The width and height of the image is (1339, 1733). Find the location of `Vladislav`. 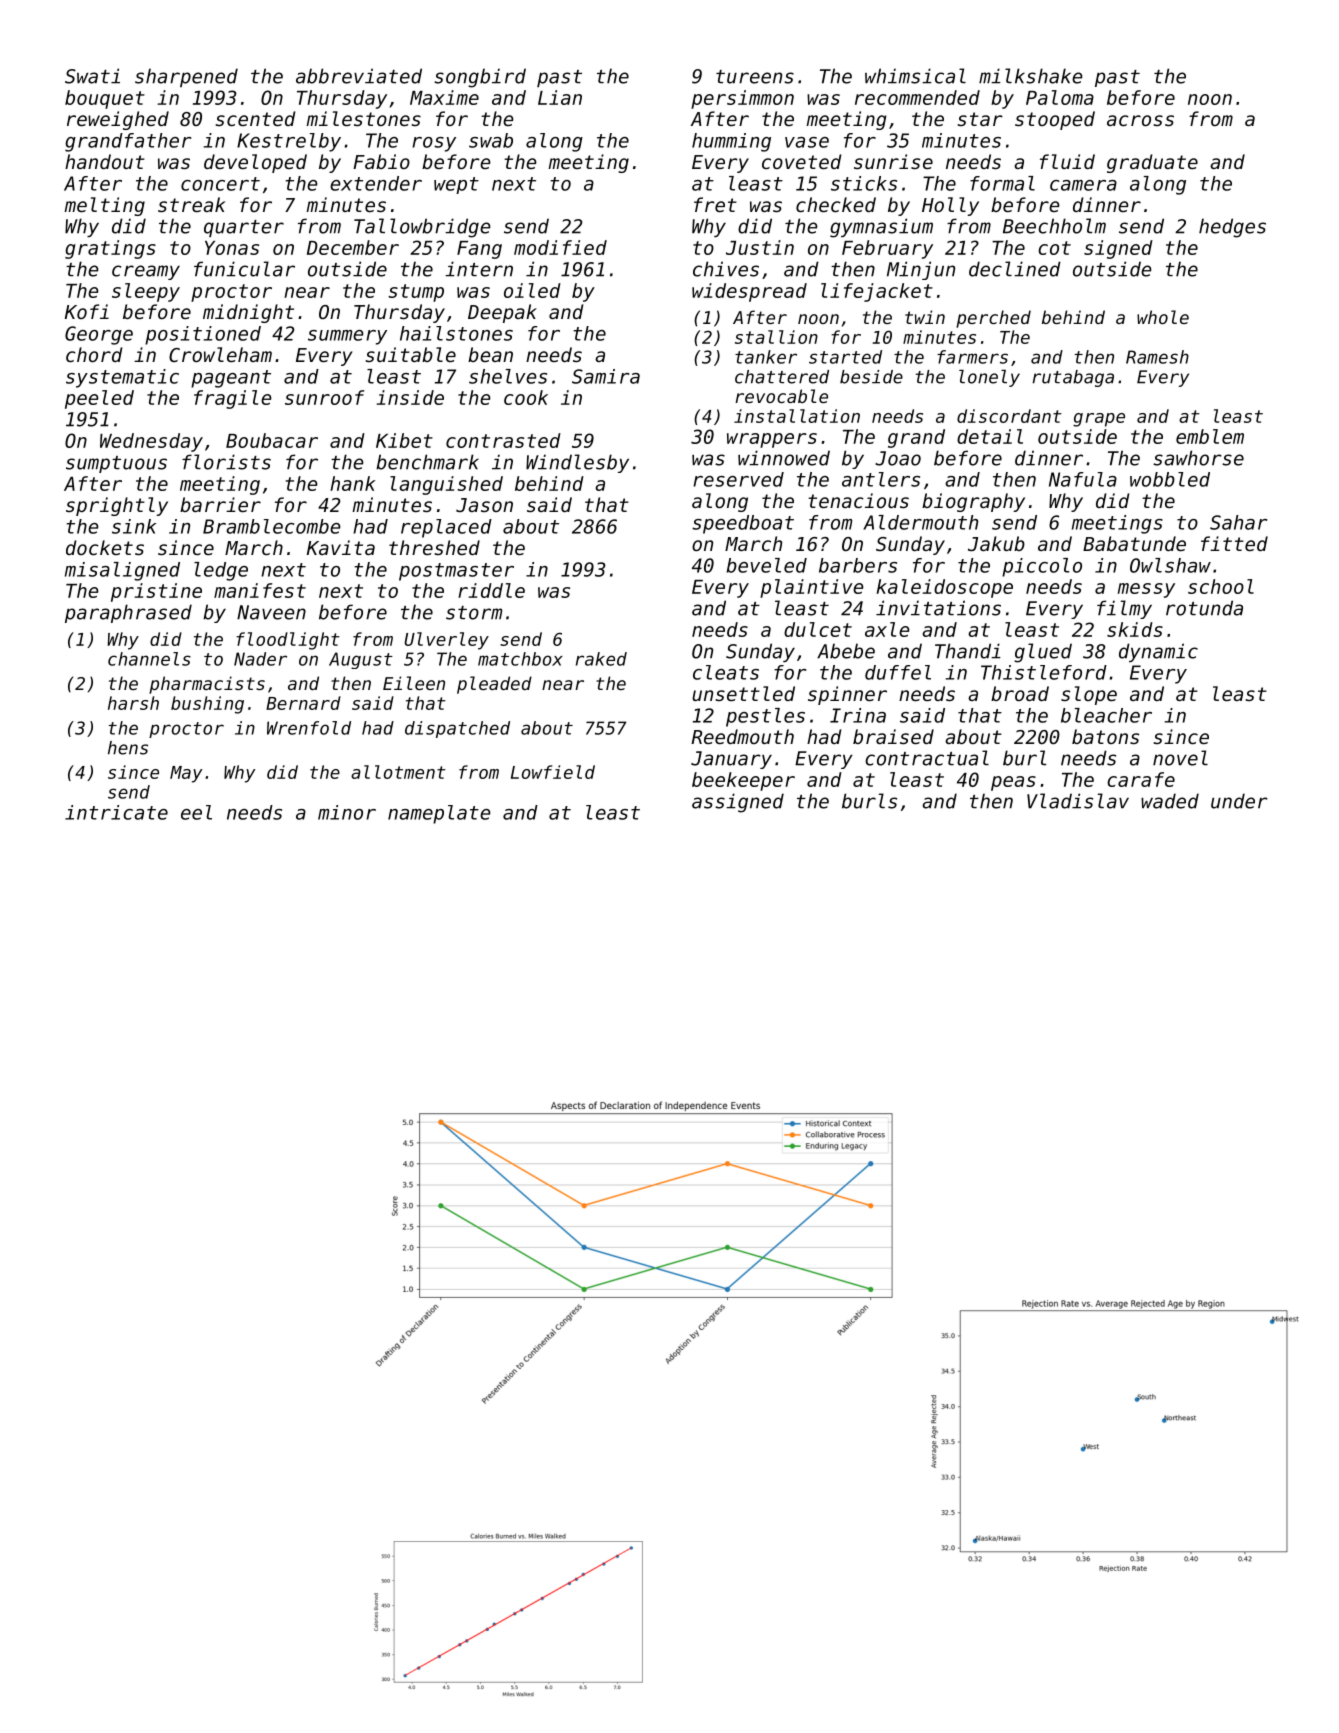

Vladislav is located at coordinates (1078, 801).
